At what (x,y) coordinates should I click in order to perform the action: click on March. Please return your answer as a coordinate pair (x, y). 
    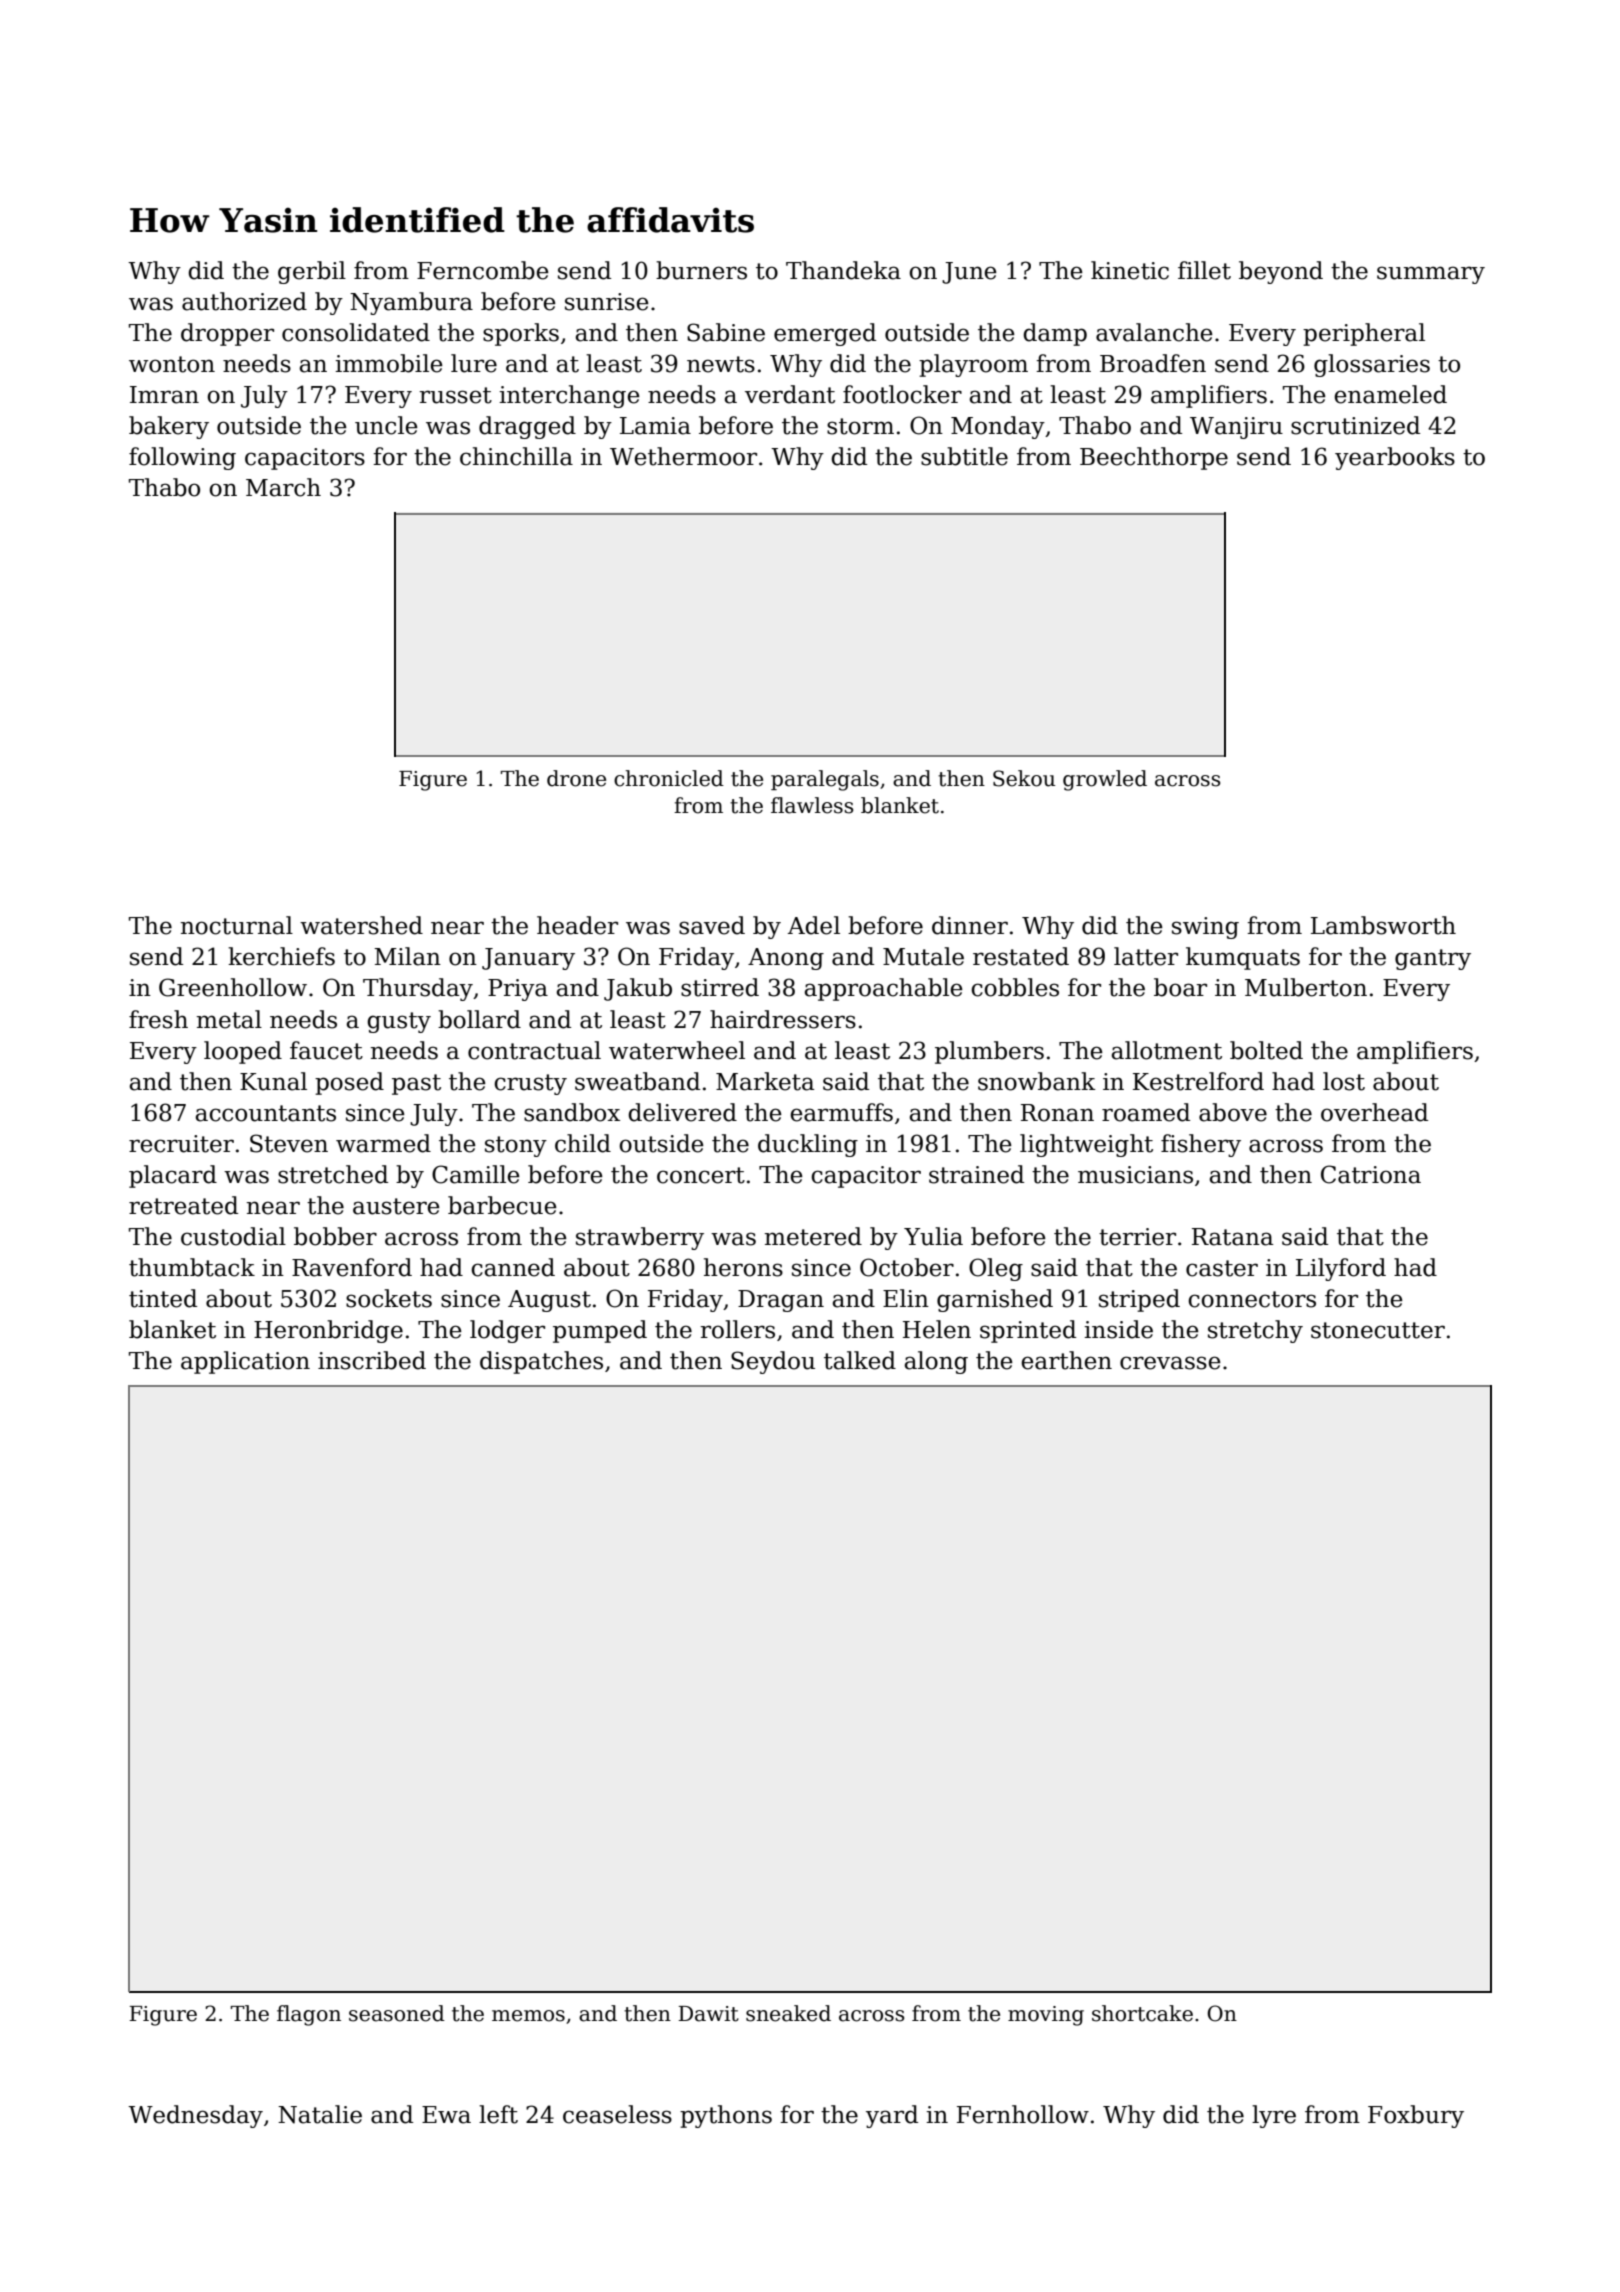
    Looking at the image, I should click on (283, 487).
